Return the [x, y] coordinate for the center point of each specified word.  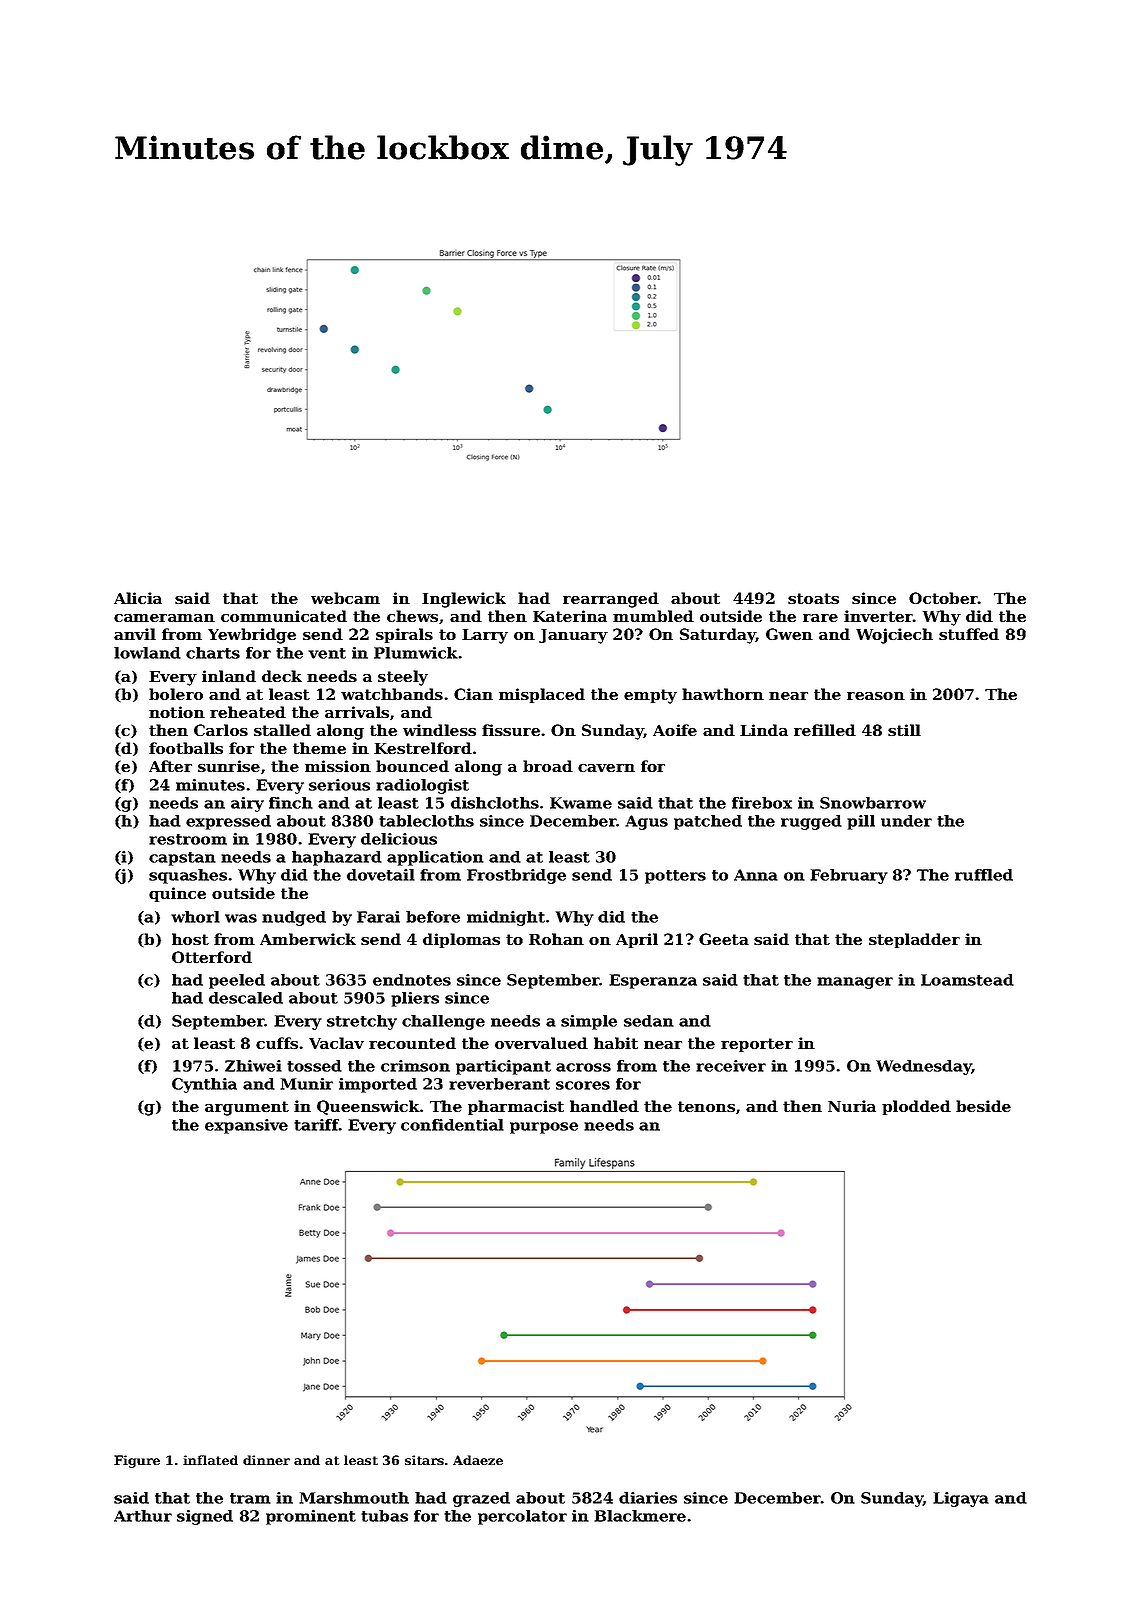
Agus [646, 822]
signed [205, 1517]
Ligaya [961, 1499]
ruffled [984, 875]
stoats [813, 598]
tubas [384, 1516]
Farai [378, 917]
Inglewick [464, 600]
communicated [284, 616]
